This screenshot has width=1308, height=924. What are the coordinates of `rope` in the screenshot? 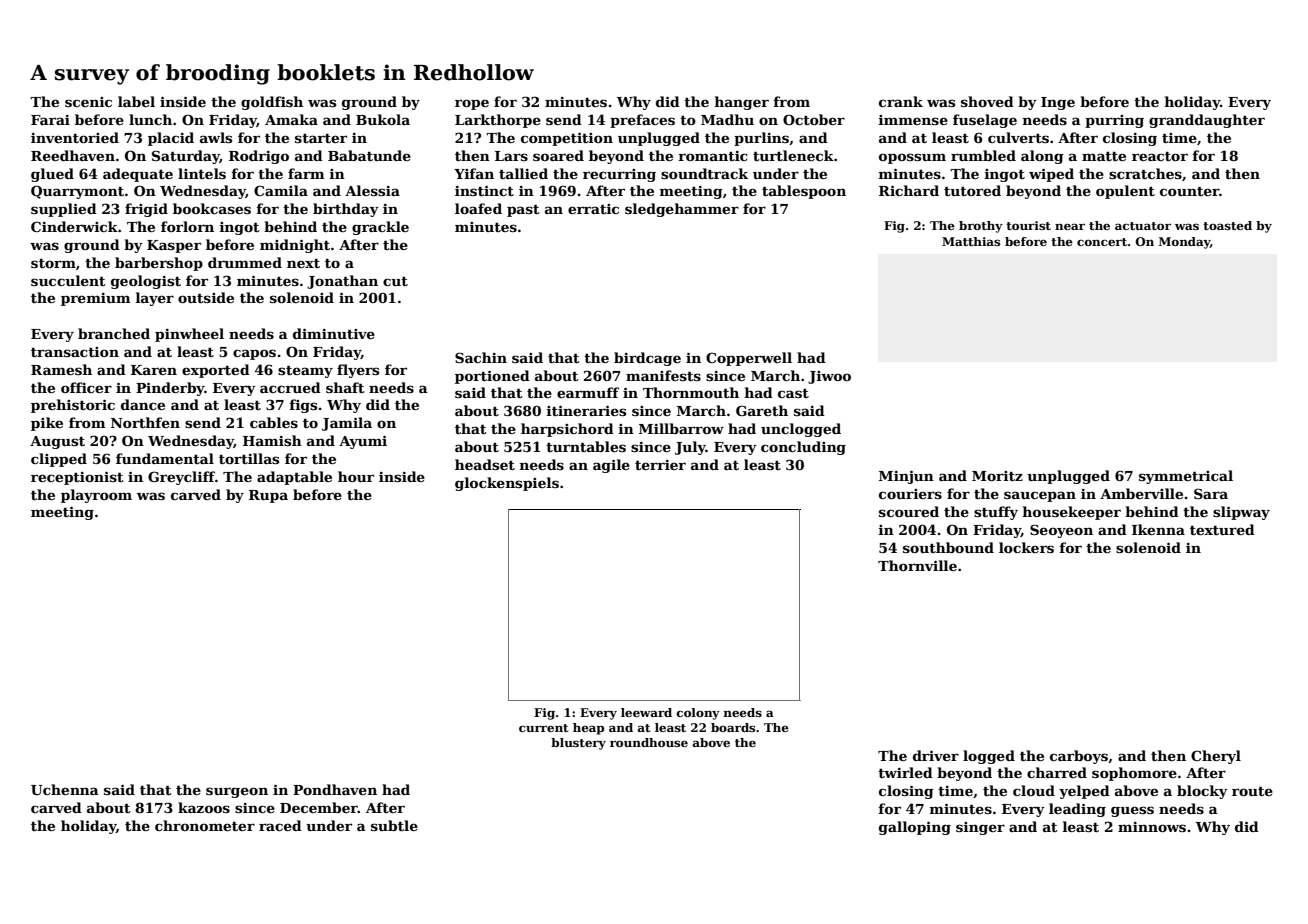 It's located at (472, 104).
